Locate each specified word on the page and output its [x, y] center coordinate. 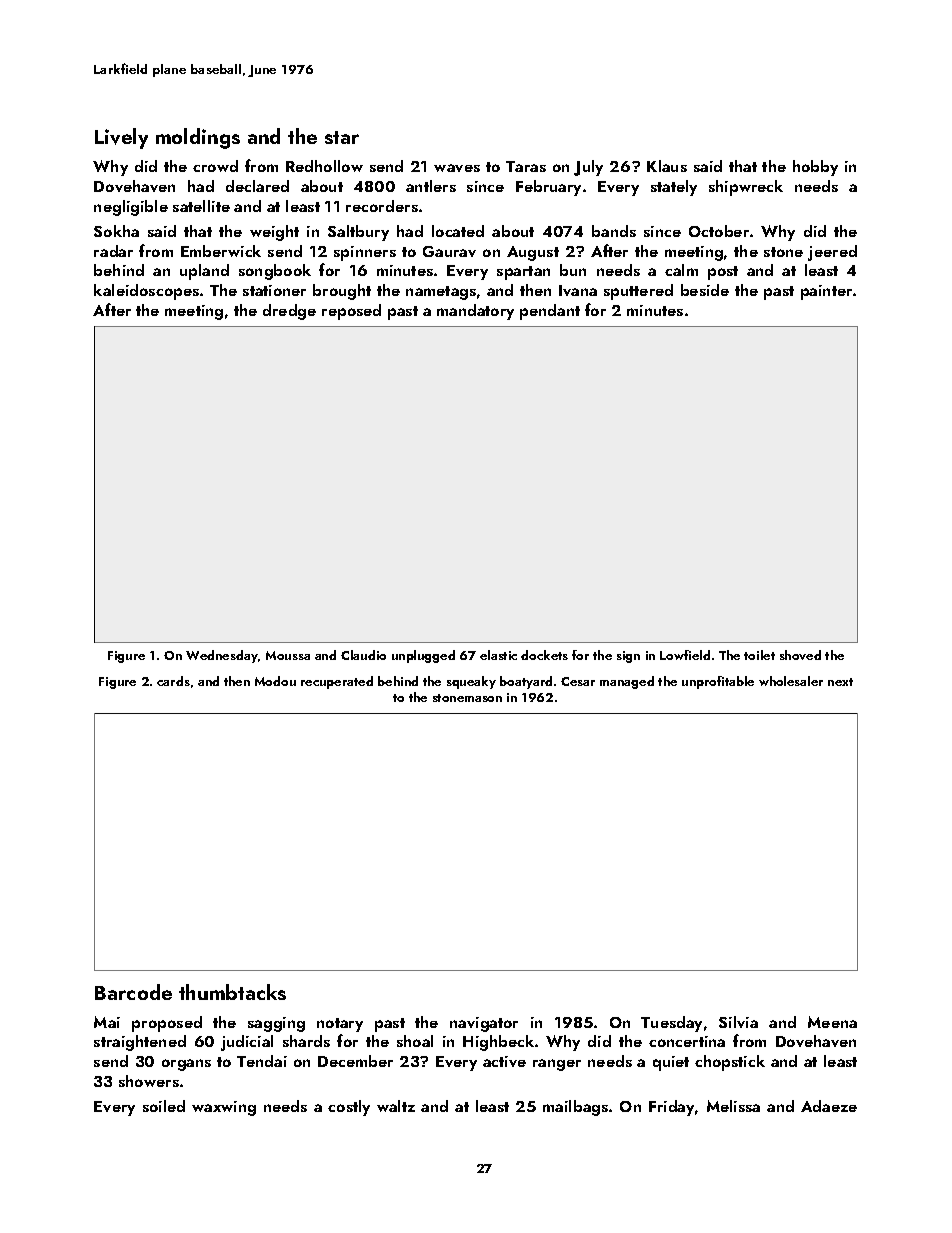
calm [681, 270]
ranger [557, 1065]
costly [349, 1108]
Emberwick [221, 251]
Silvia [738, 1022]
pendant [550, 312]
